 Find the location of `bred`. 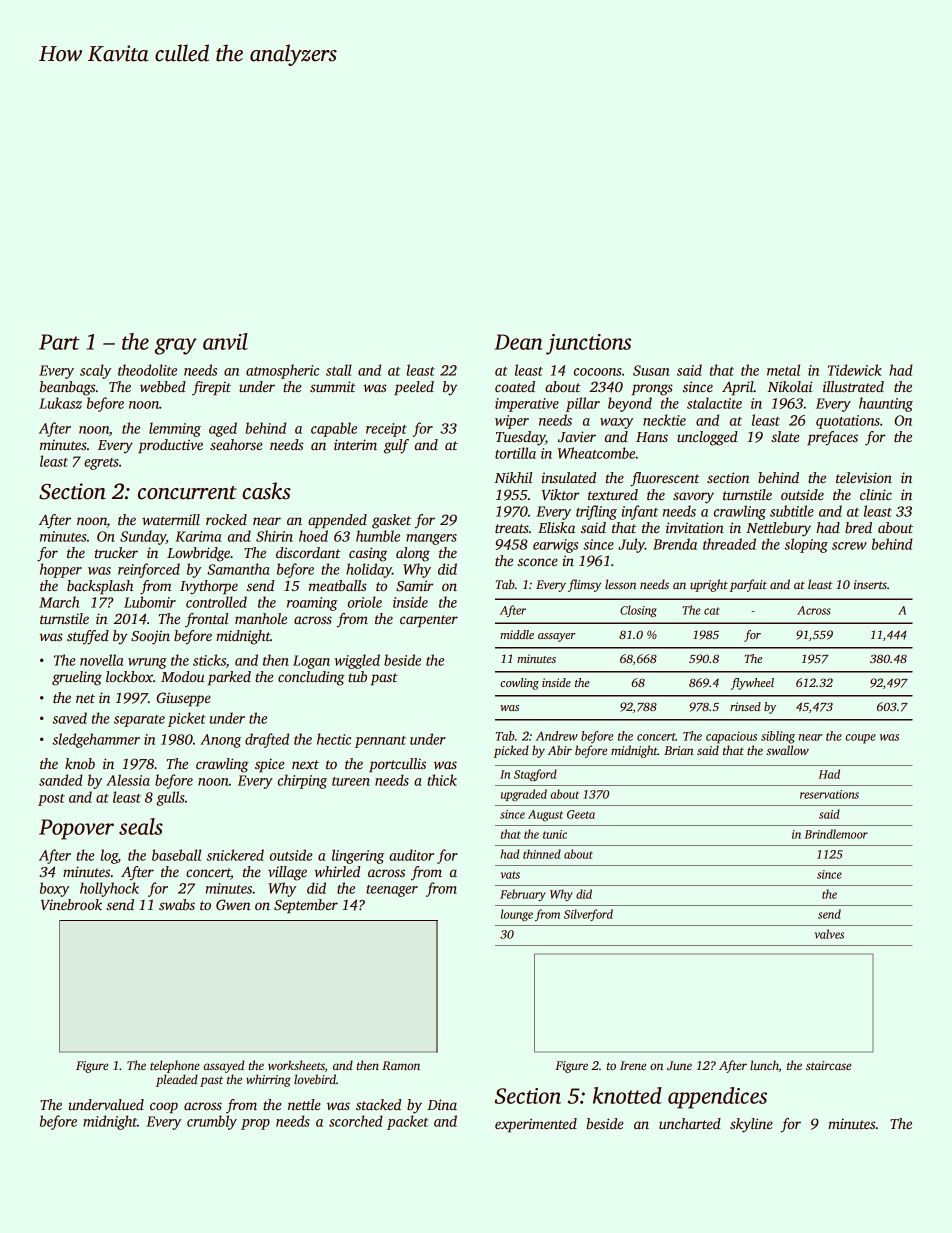

bred is located at coordinates (858, 527).
